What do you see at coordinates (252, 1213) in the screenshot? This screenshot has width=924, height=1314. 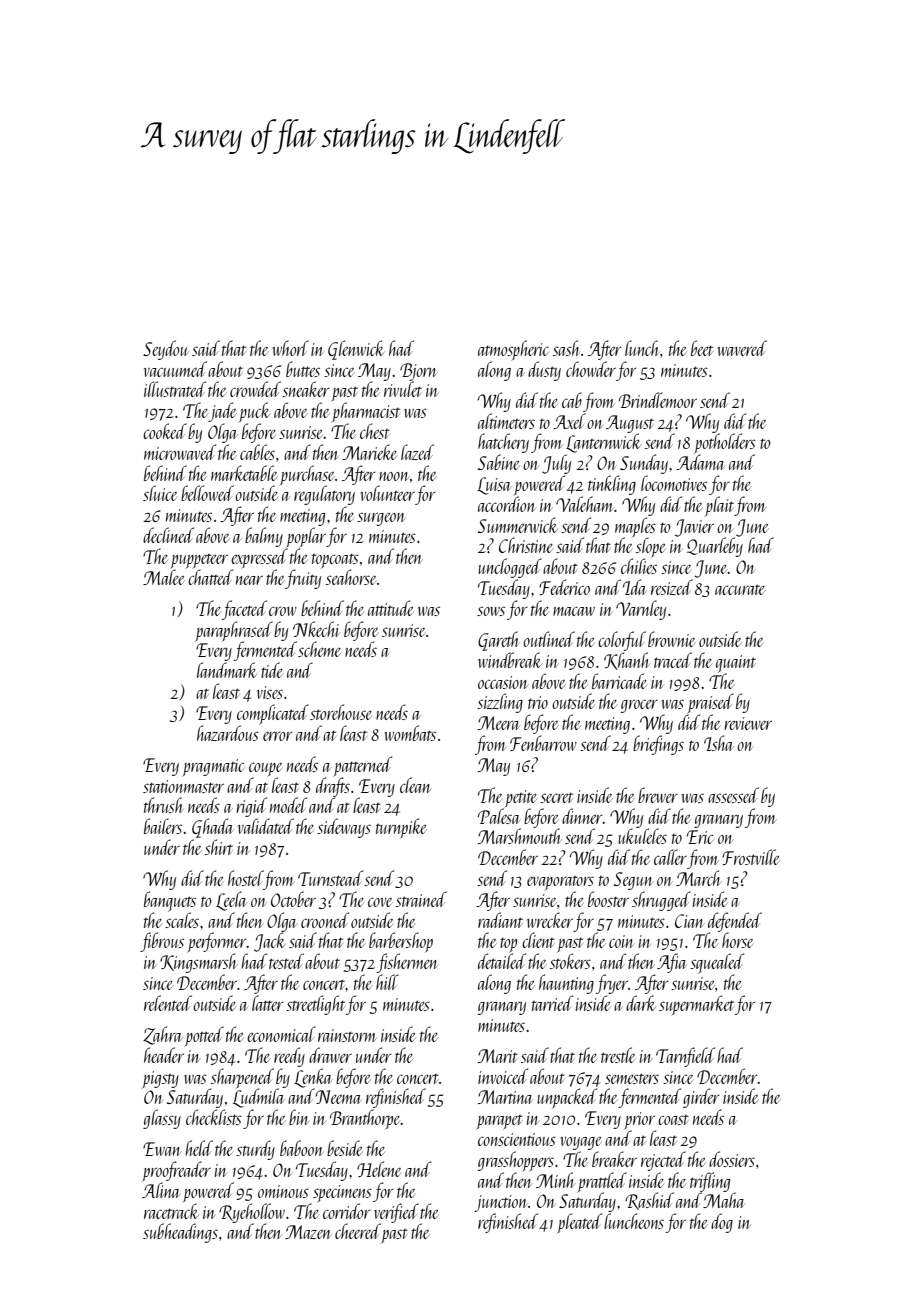 I see `Ryehollow` at bounding box center [252, 1213].
